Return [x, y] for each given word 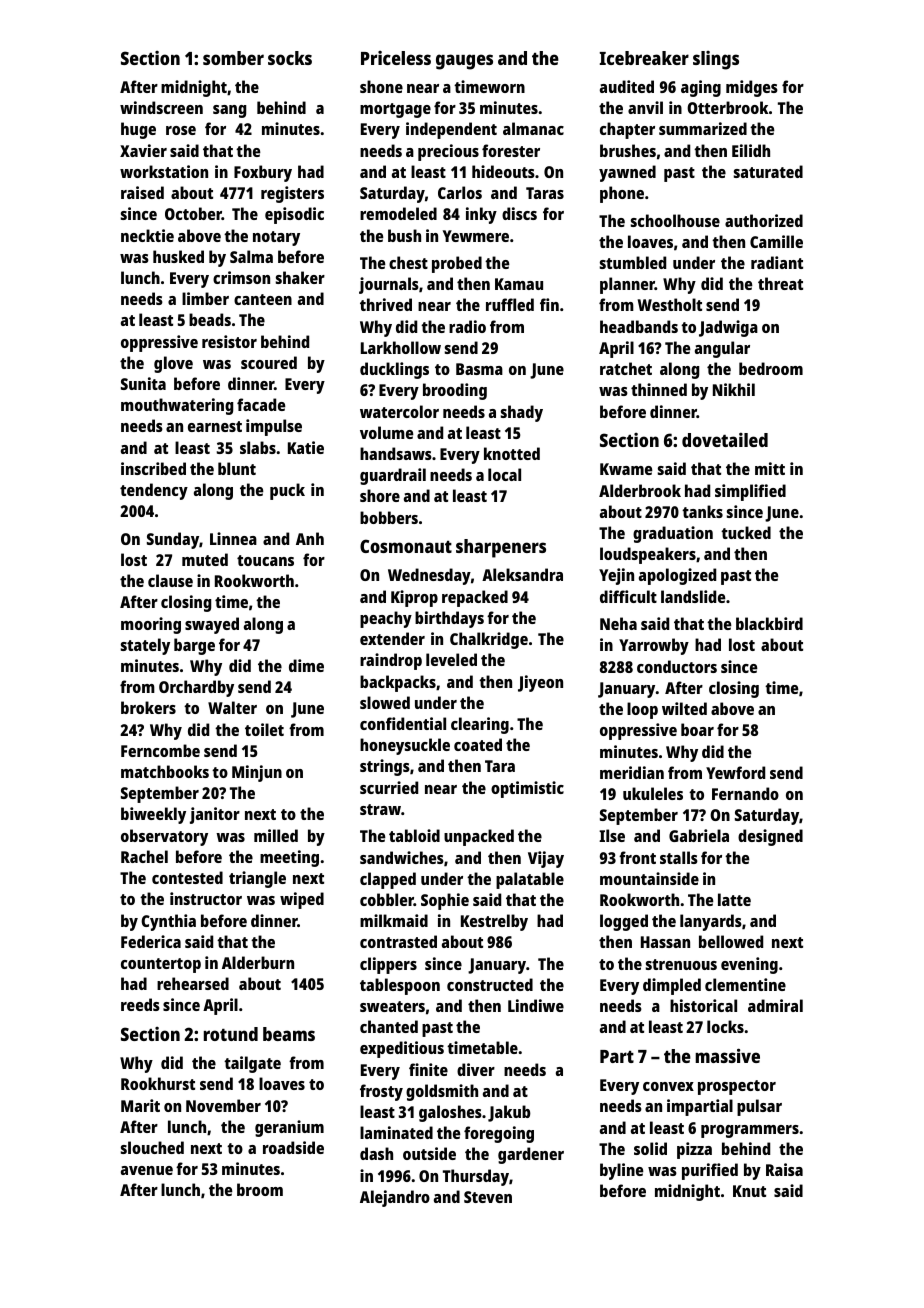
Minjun [257, 773]
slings [716, 60]
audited [627, 86]
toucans [265, 560]
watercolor [399, 411]
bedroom [771, 368]
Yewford [735, 772]
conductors [677, 666]
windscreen [161, 107]
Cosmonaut [406, 546]
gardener [531, 1155]
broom [260, 1189]
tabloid [414, 835]
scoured [269, 362]
